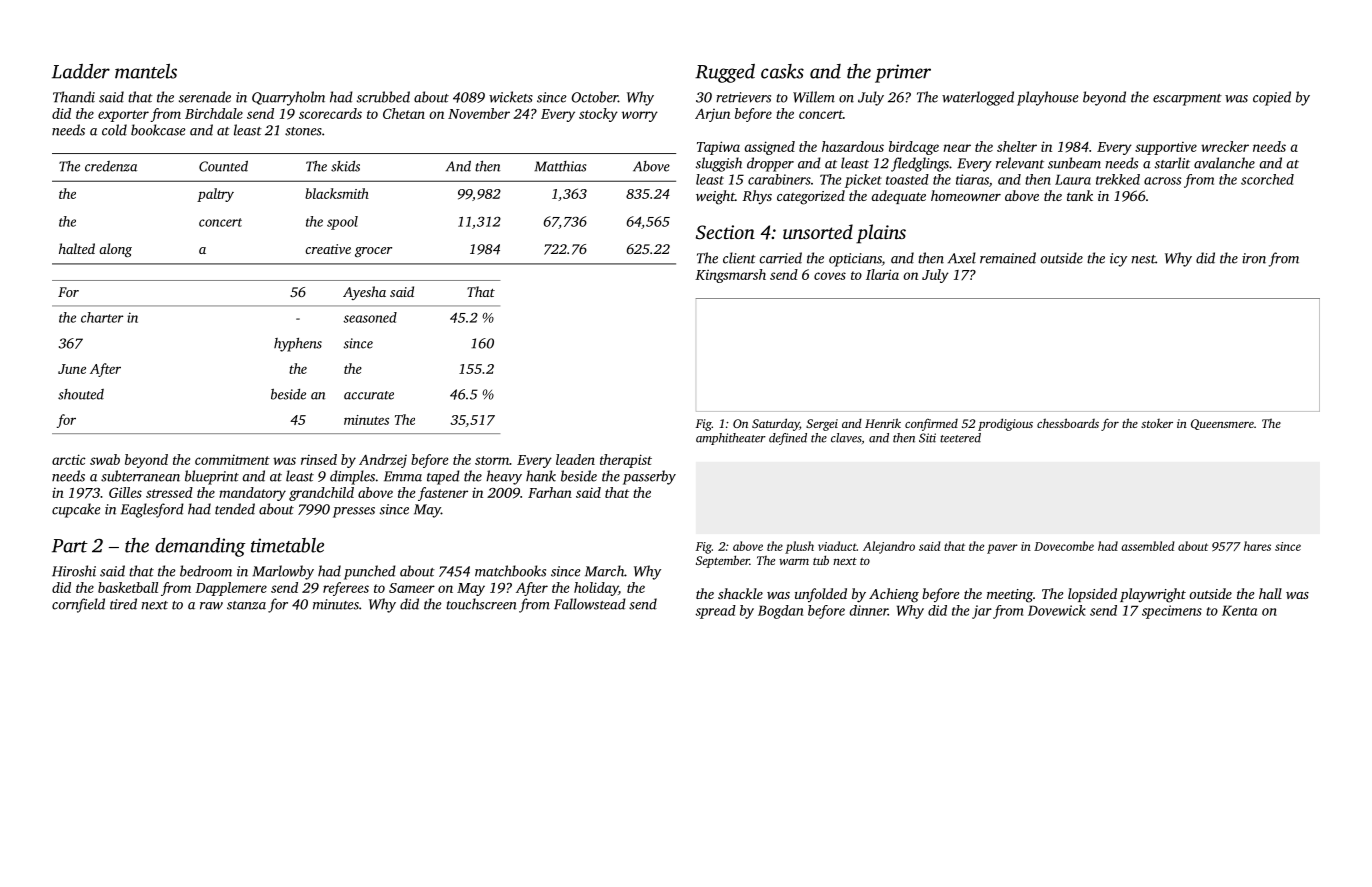 The height and width of the screenshot is (887, 1372). I want to click on accurate, so click(369, 395).
